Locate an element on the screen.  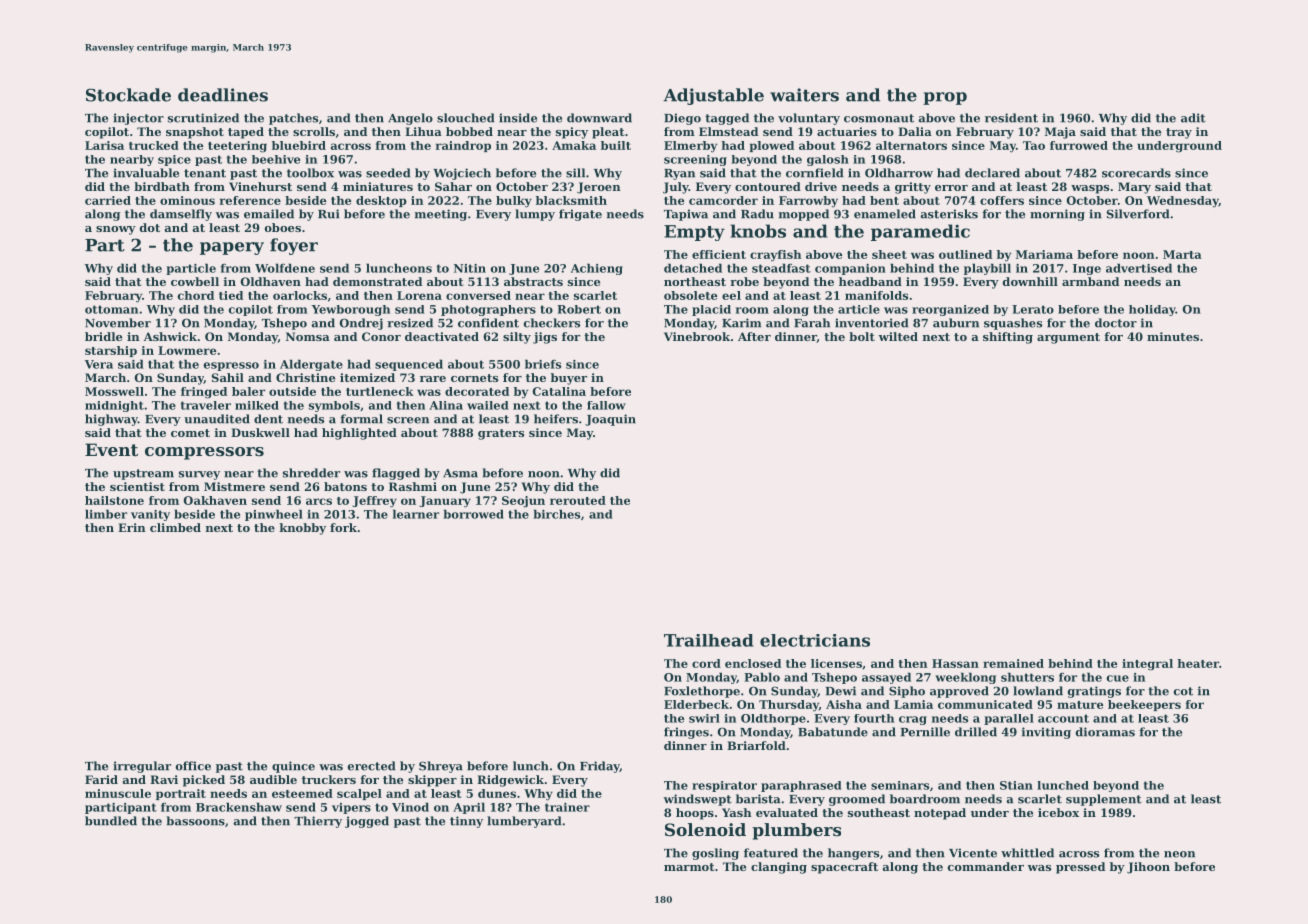
vanity is located at coordinates (150, 515).
